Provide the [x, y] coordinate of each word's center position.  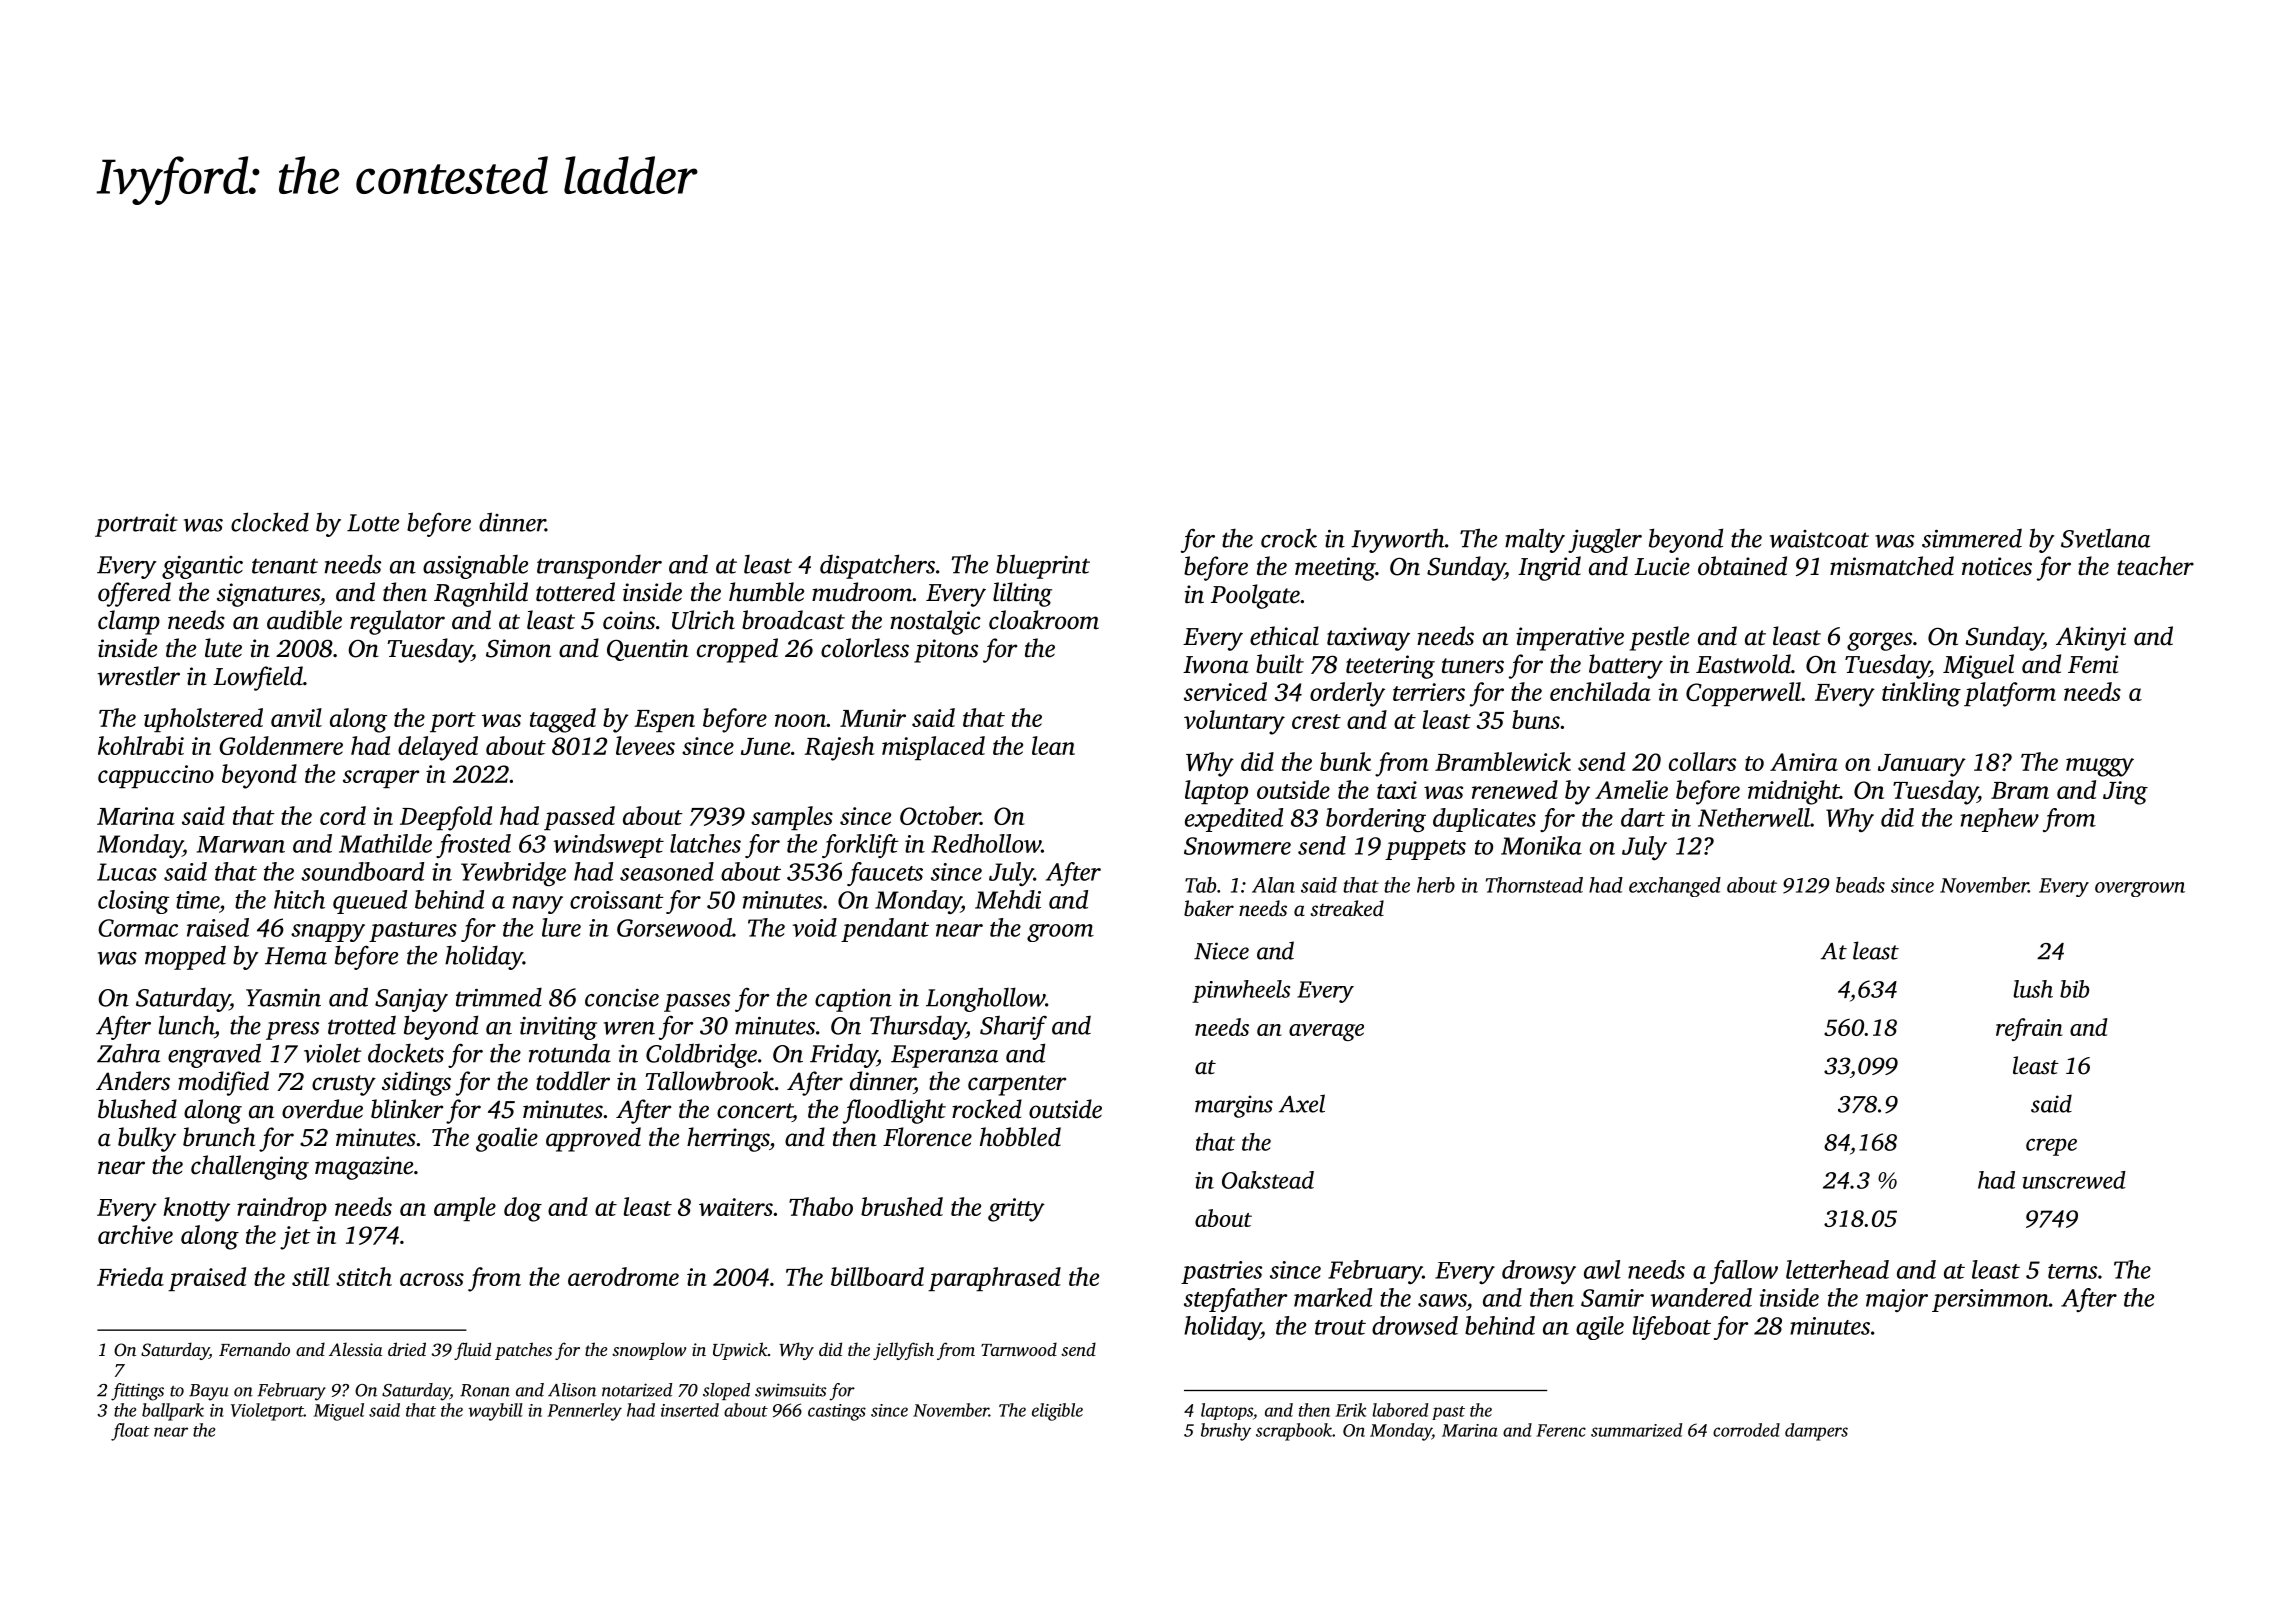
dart [1643, 817]
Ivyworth [1398, 540]
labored [1400, 1410]
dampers [1816, 1432]
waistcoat [1819, 539]
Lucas [127, 872]
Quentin [648, 650]
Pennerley [584, 1412]
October [940, 815]
